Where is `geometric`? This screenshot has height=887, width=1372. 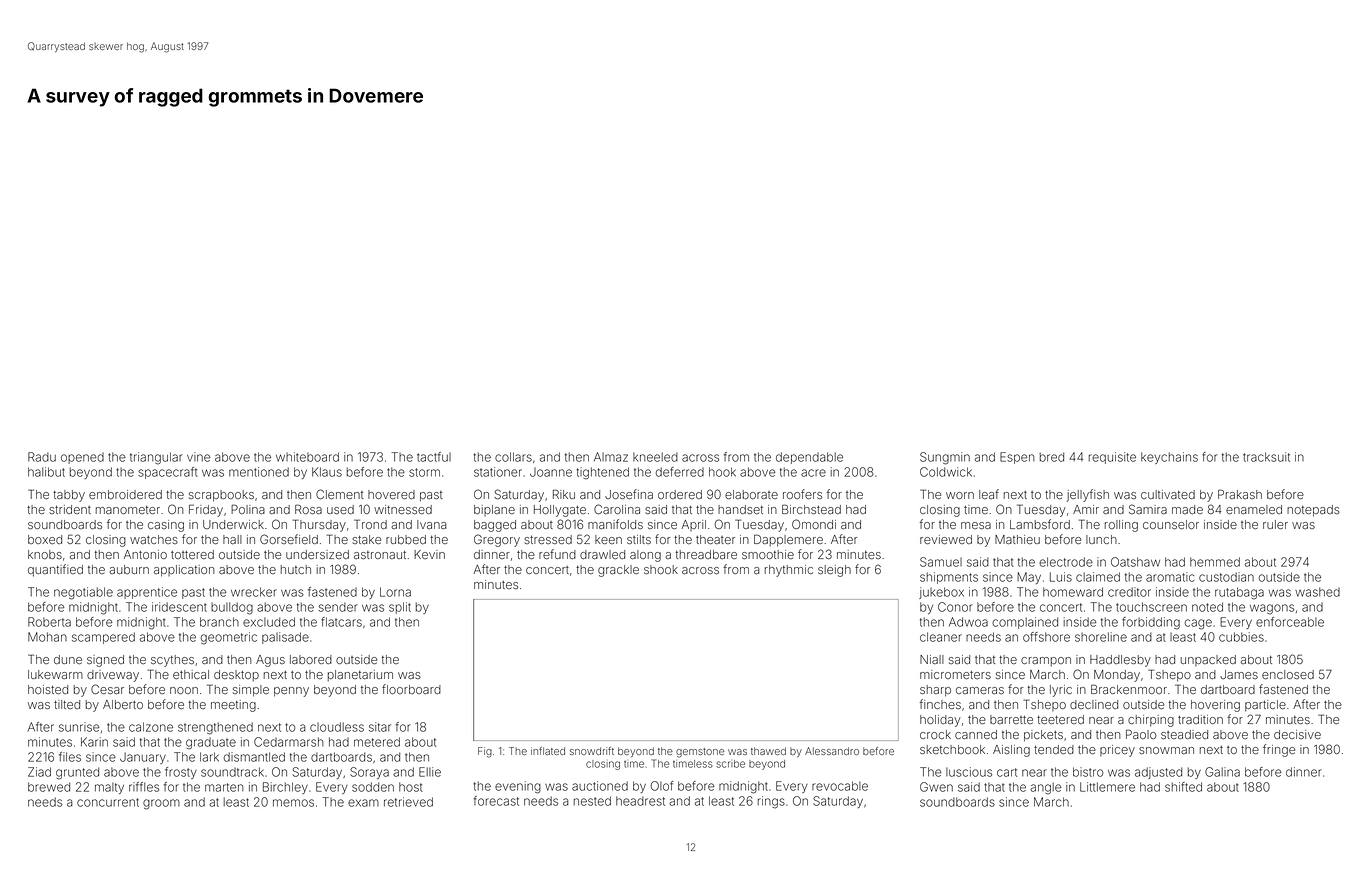
geometric is located at coordinates (229, 638).
